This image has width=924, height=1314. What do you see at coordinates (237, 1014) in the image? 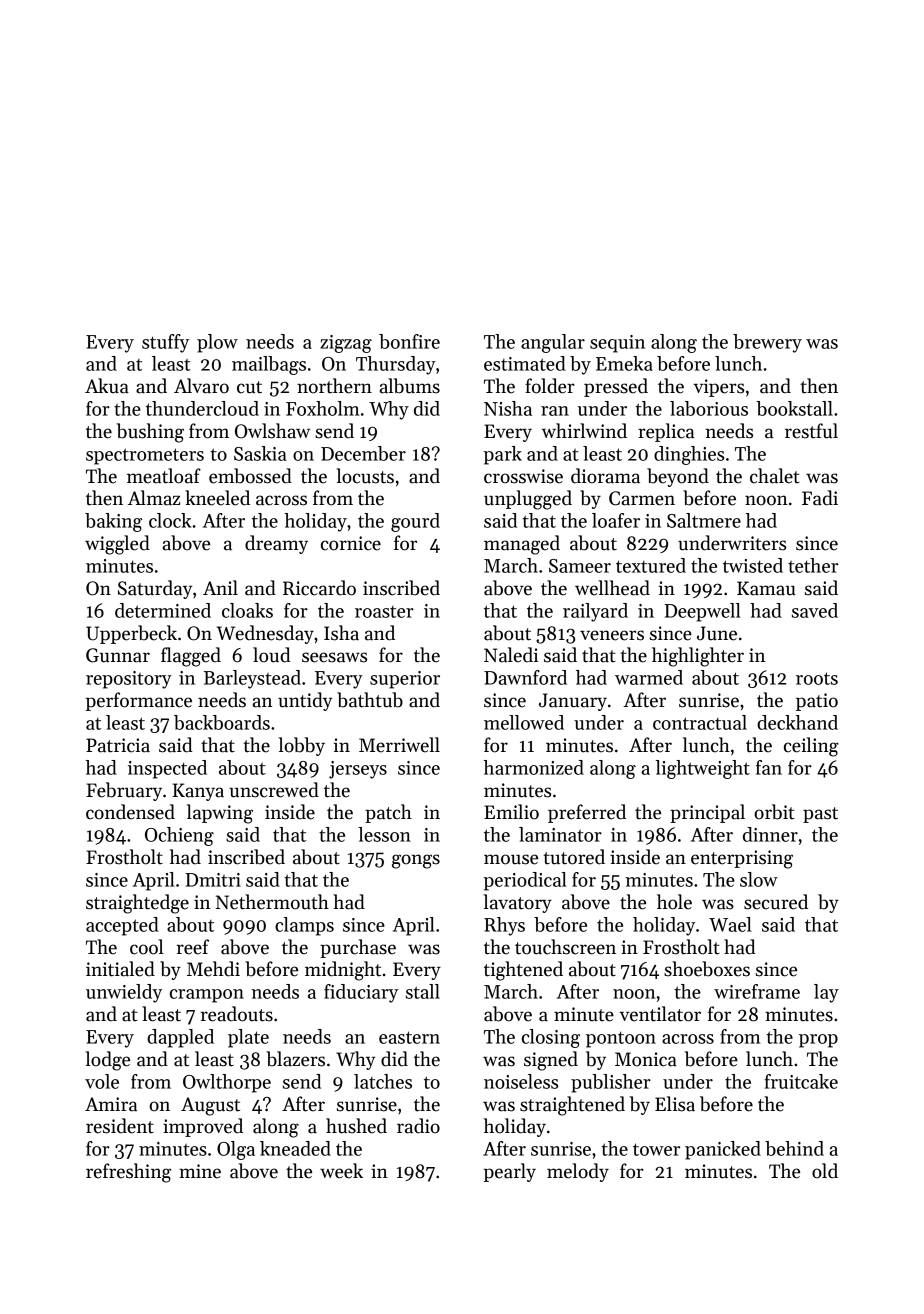
I see `readouts` at bounding box center [237, 1014].
